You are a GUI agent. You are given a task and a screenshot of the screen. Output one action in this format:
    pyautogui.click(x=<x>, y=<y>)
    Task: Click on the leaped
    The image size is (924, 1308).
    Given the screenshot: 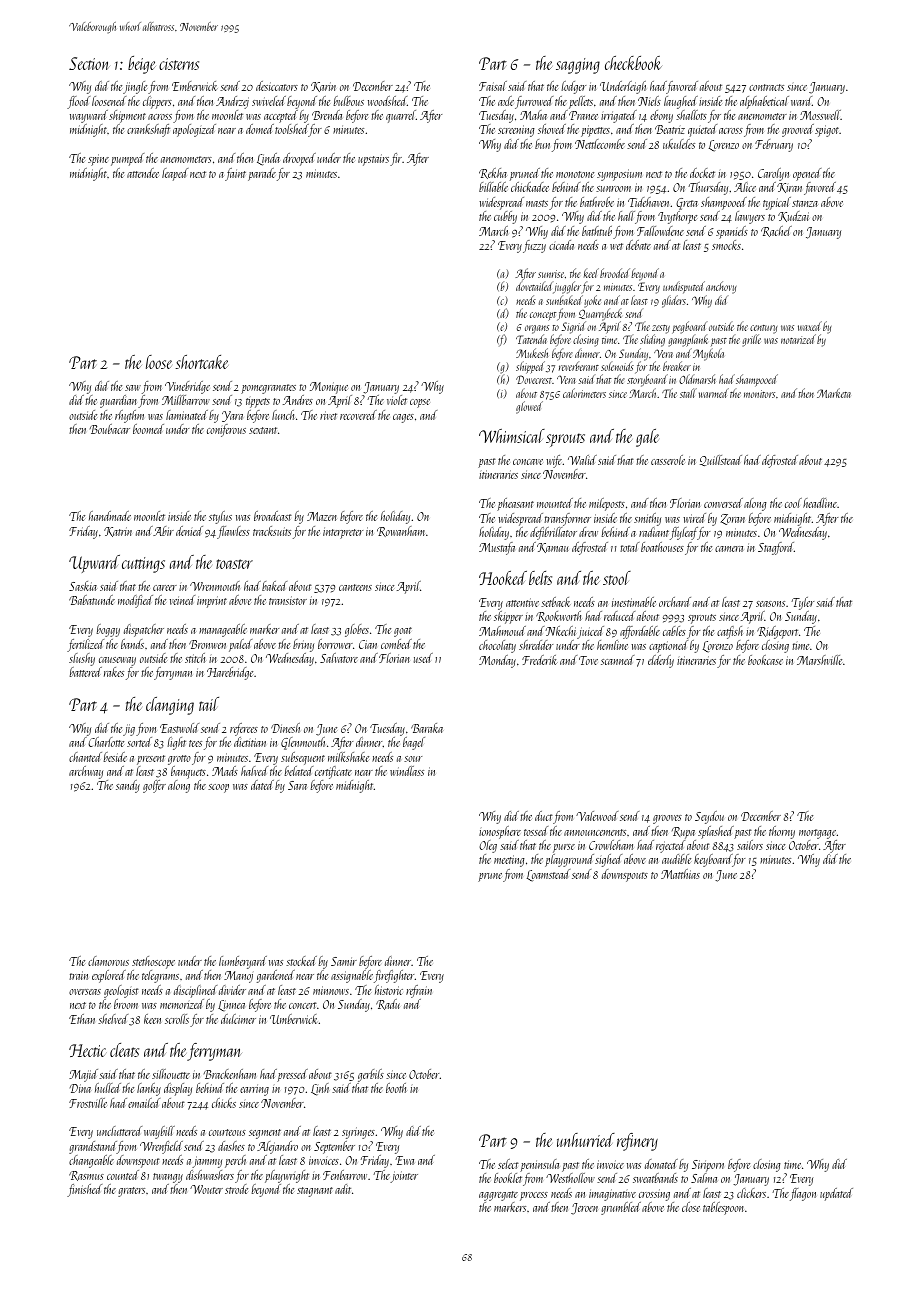 What is the action you would take?
    pyautogui.click(x=175, y=174)
